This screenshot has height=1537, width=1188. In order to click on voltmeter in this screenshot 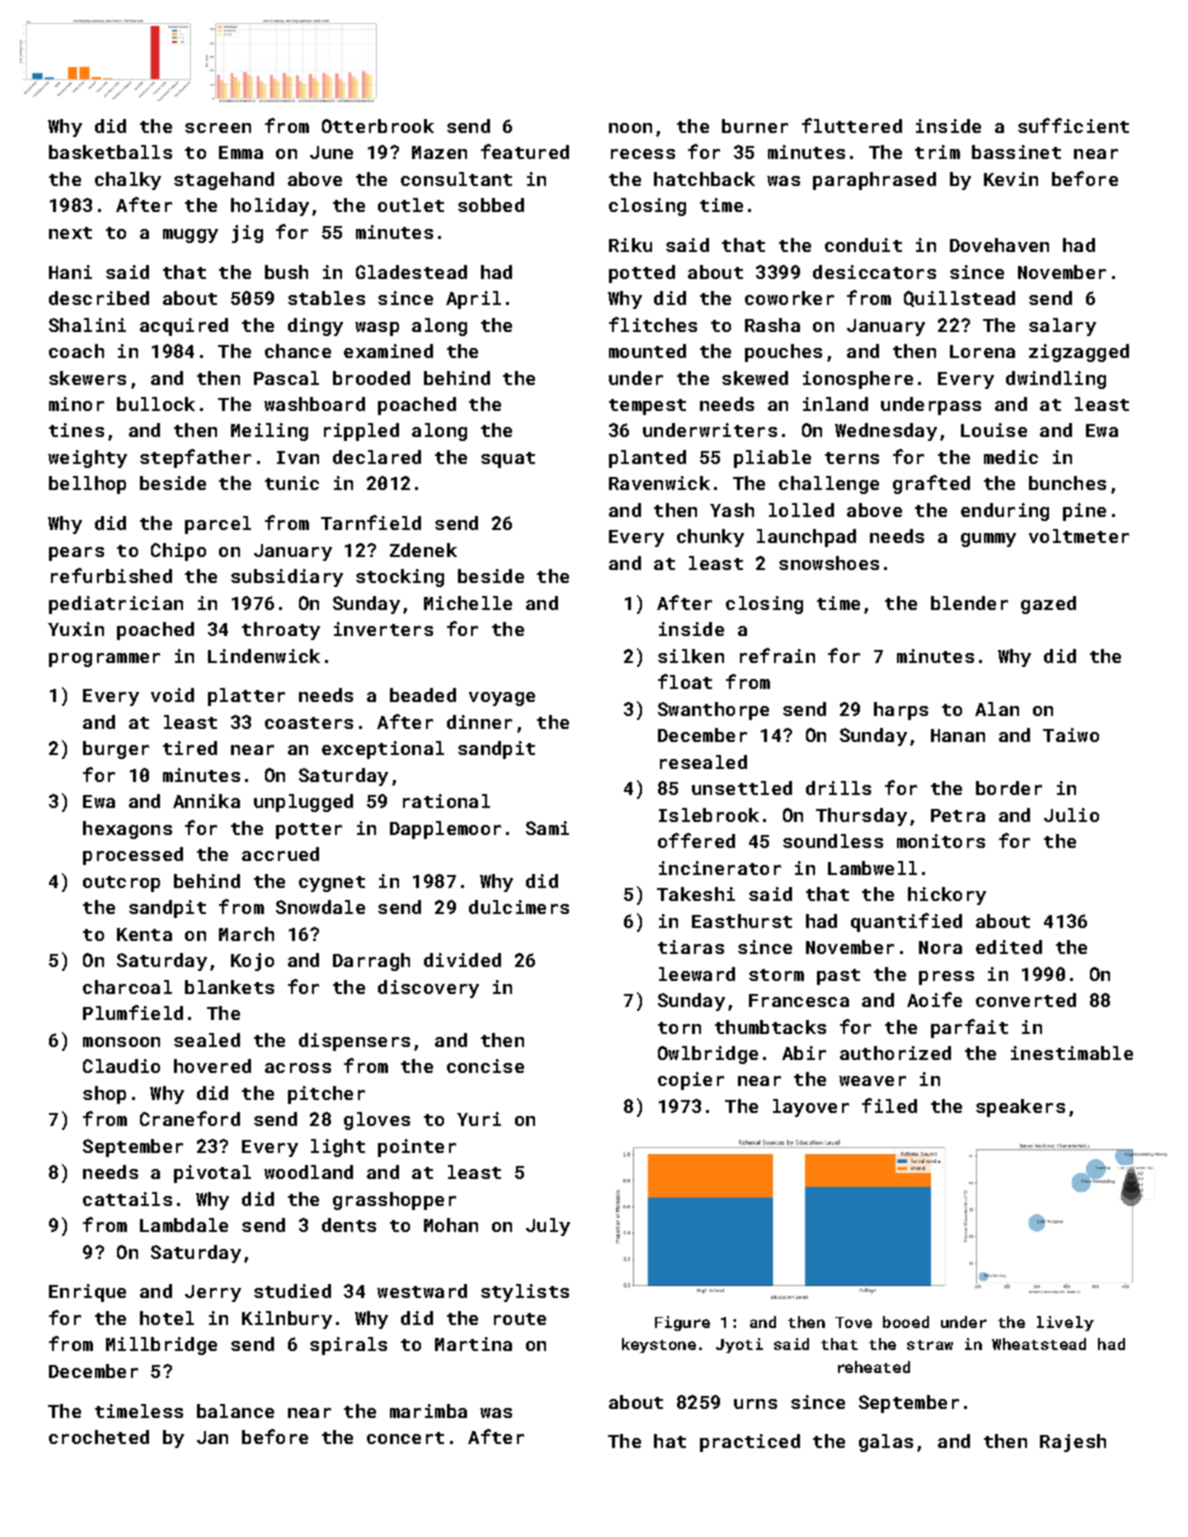, I will do `click(1079, 536)`.
